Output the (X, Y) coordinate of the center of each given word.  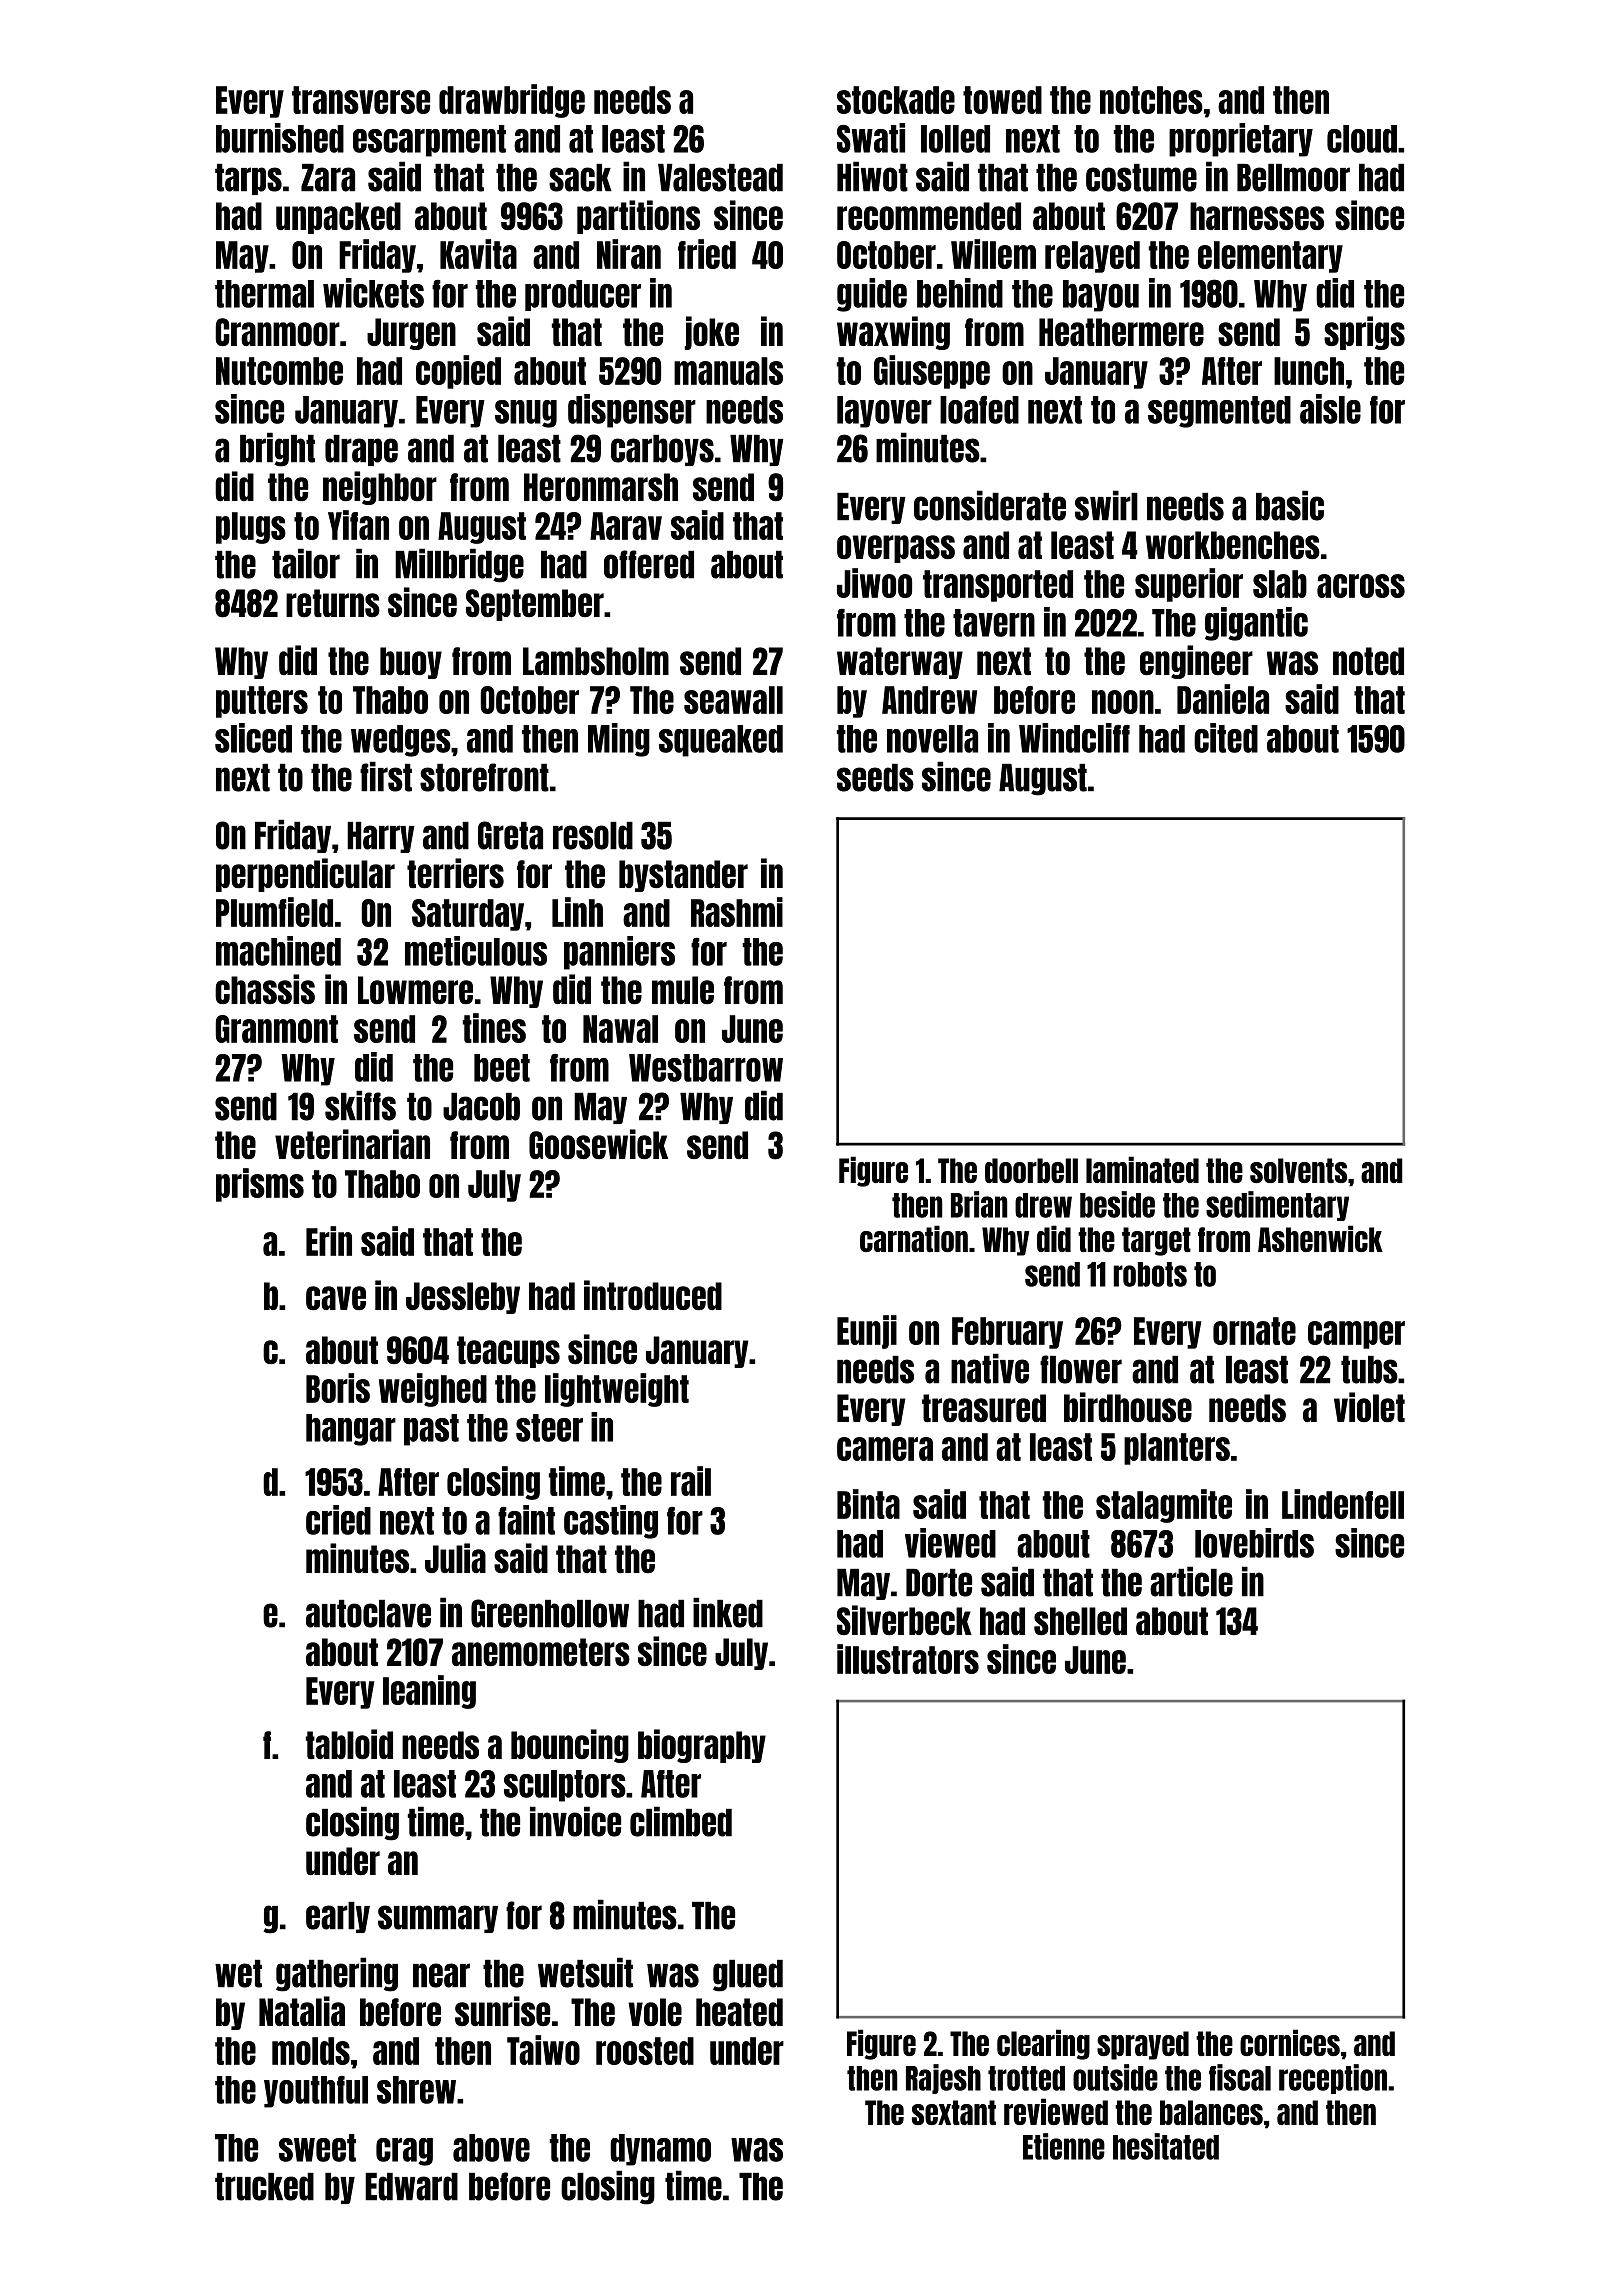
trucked (264, 2187)
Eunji (867, 1332)
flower (1081, 1369)
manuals (728, 371)
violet (1369, 1407)
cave (336, 1298)
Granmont (276, 1029)
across (1361, 586)
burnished (280, 138)
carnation (914, 1238)
